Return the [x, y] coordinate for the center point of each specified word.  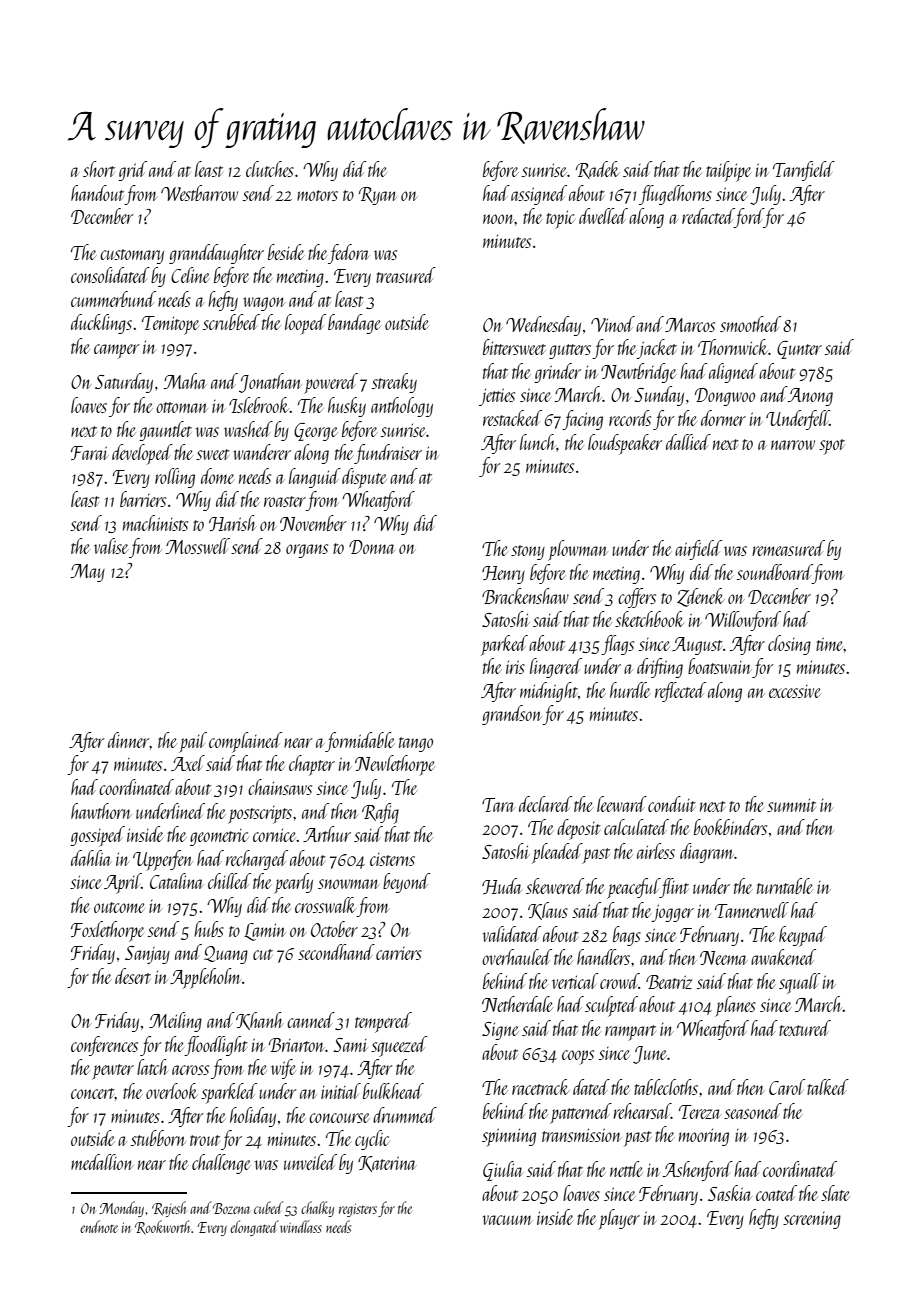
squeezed [399, 1046]
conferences [104, 1046]
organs [307, 551]
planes [735, 1006]
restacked [512, 418]
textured [805, 1028]
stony [528, 552]
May [88, 573]
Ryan [378, 196]
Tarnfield [804, 171]
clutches [270, 169]
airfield [698, 550]
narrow [793, 445]
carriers [399, 953]
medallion [102, 1162]
